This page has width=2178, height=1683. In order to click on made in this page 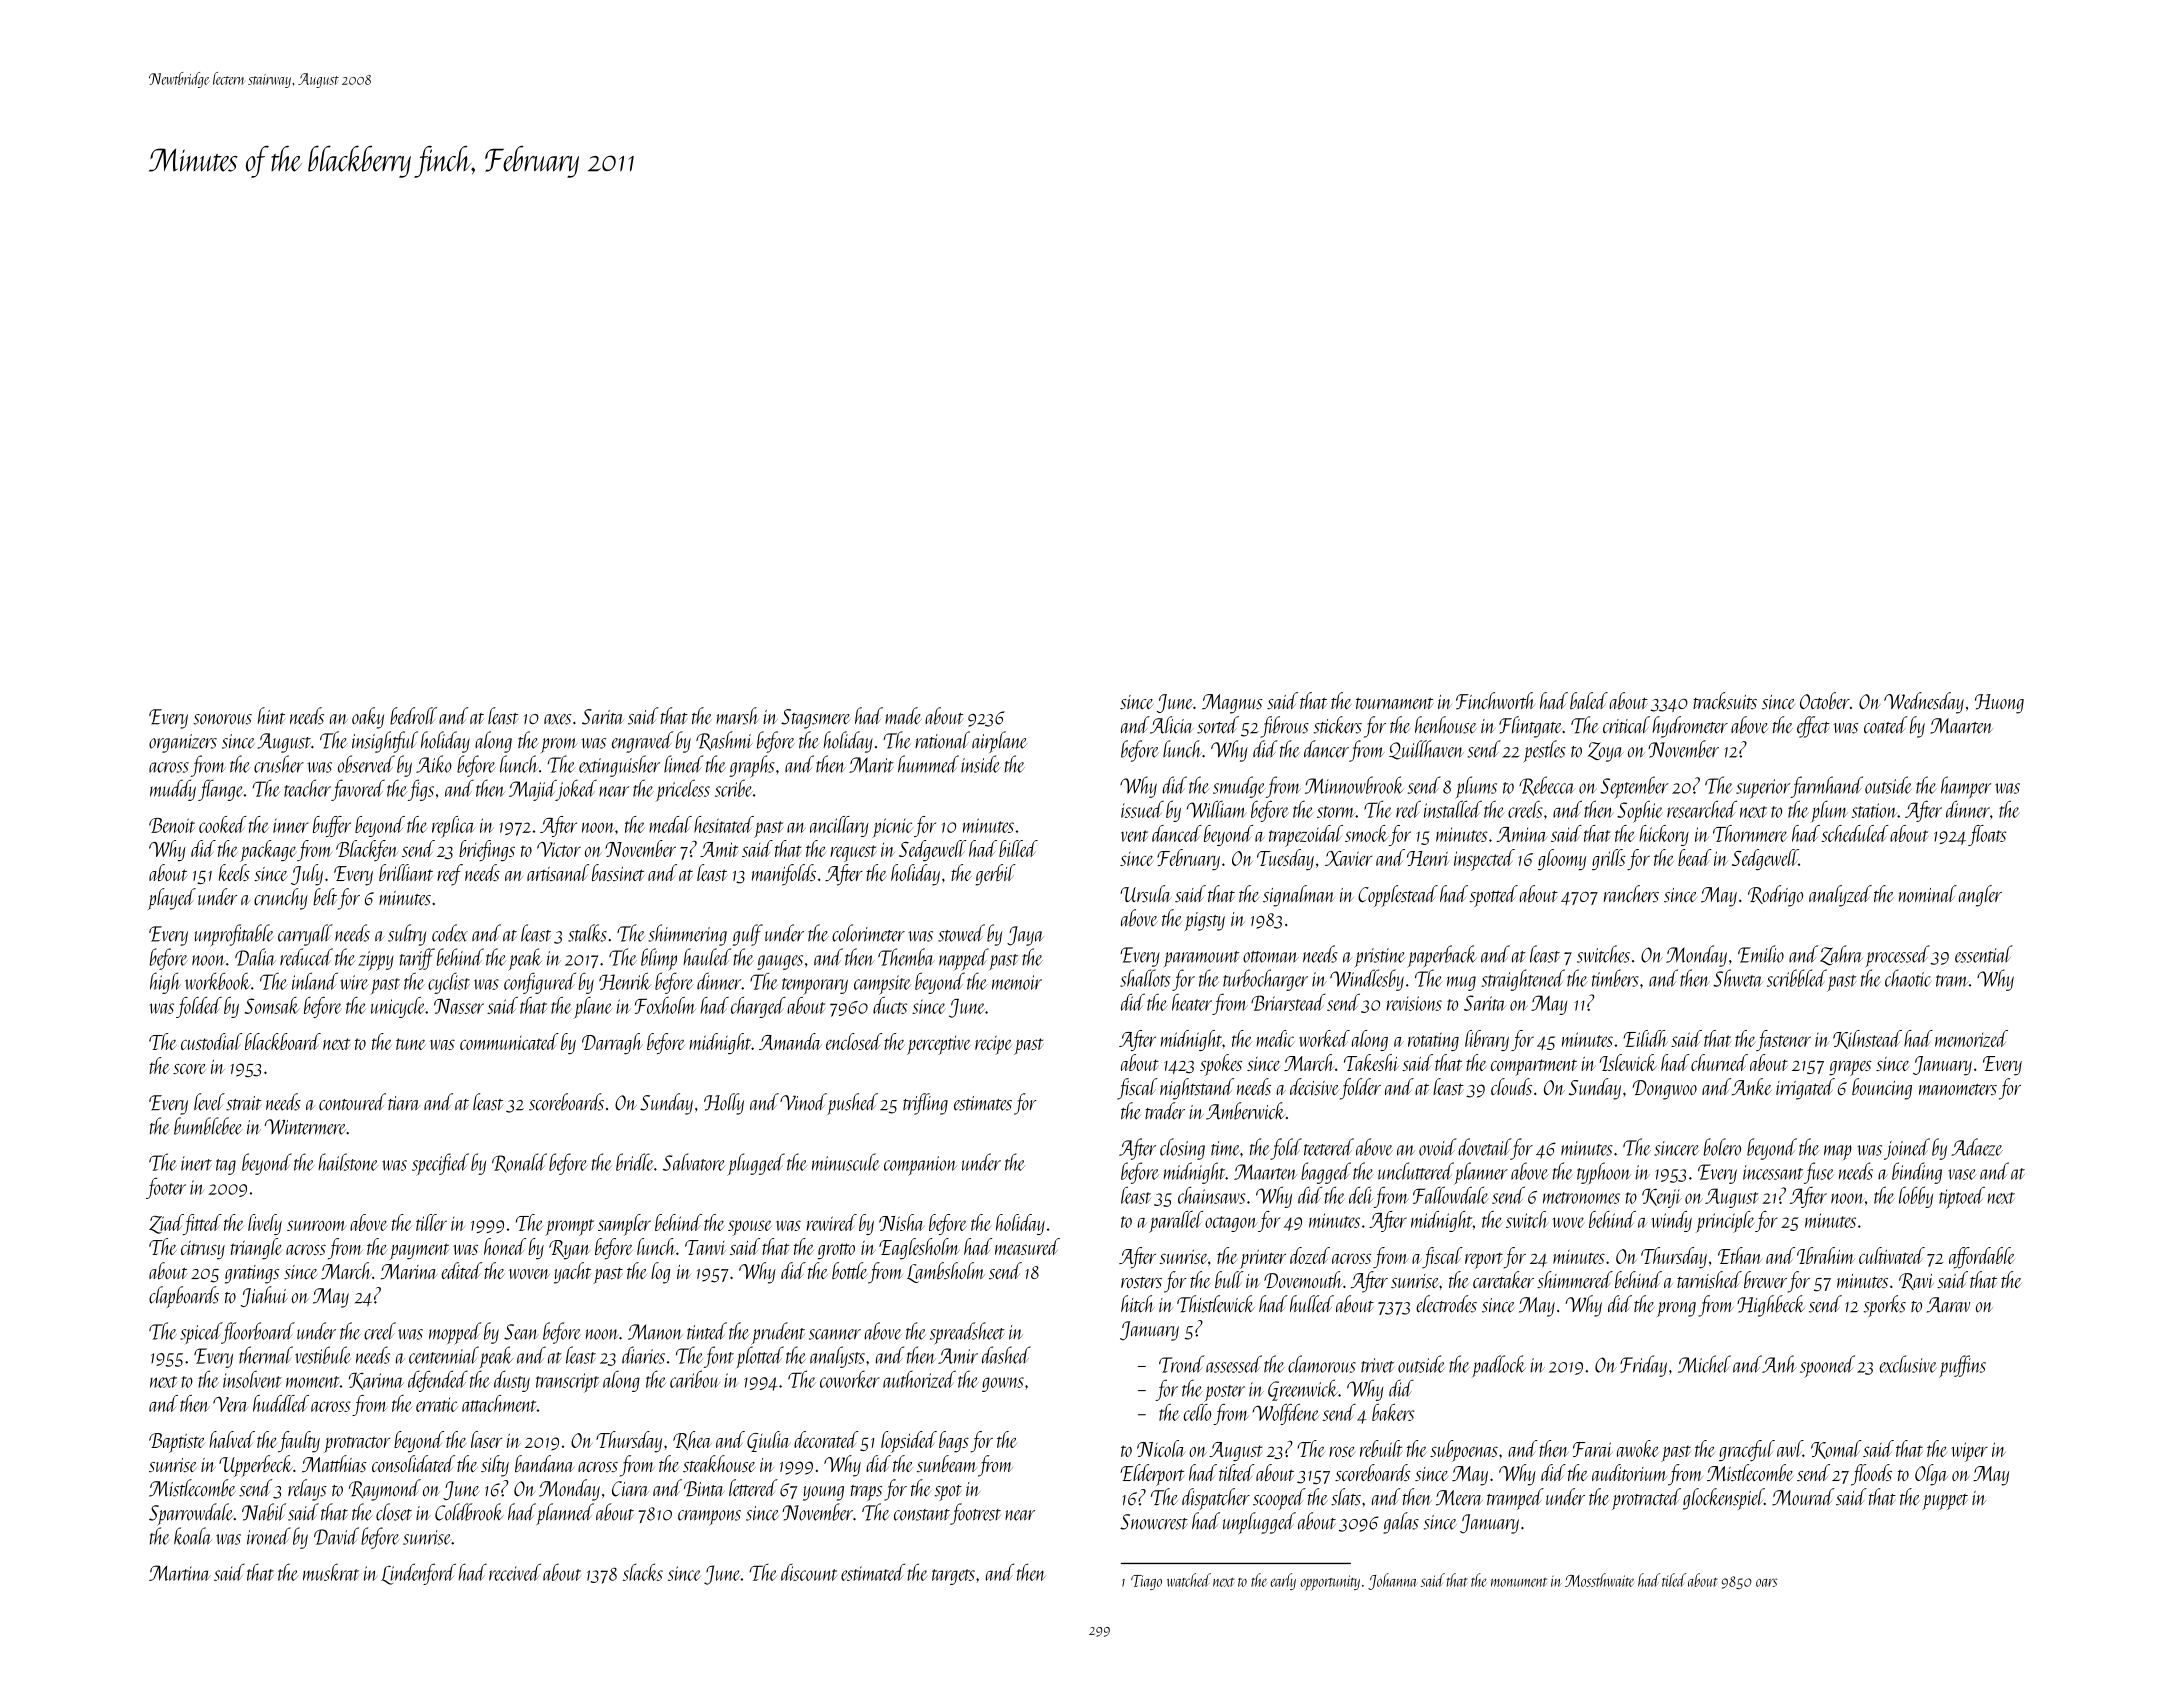, I will do `click(903, 716)`.
